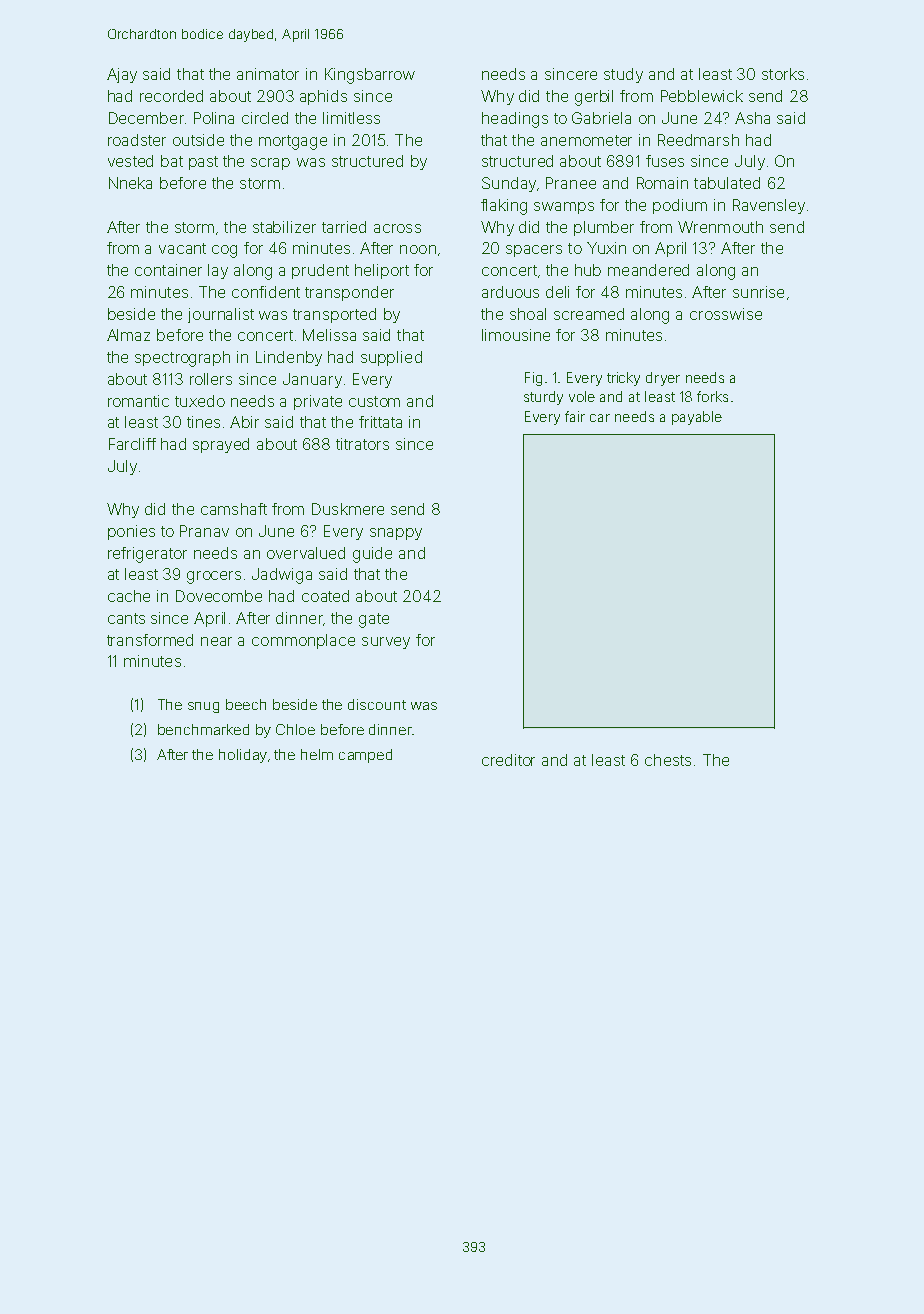 This screenshot has height=1314, width=924. Describe the element at coordinates (295, 729) in the screenshot. I see `Chloe` at that location.
